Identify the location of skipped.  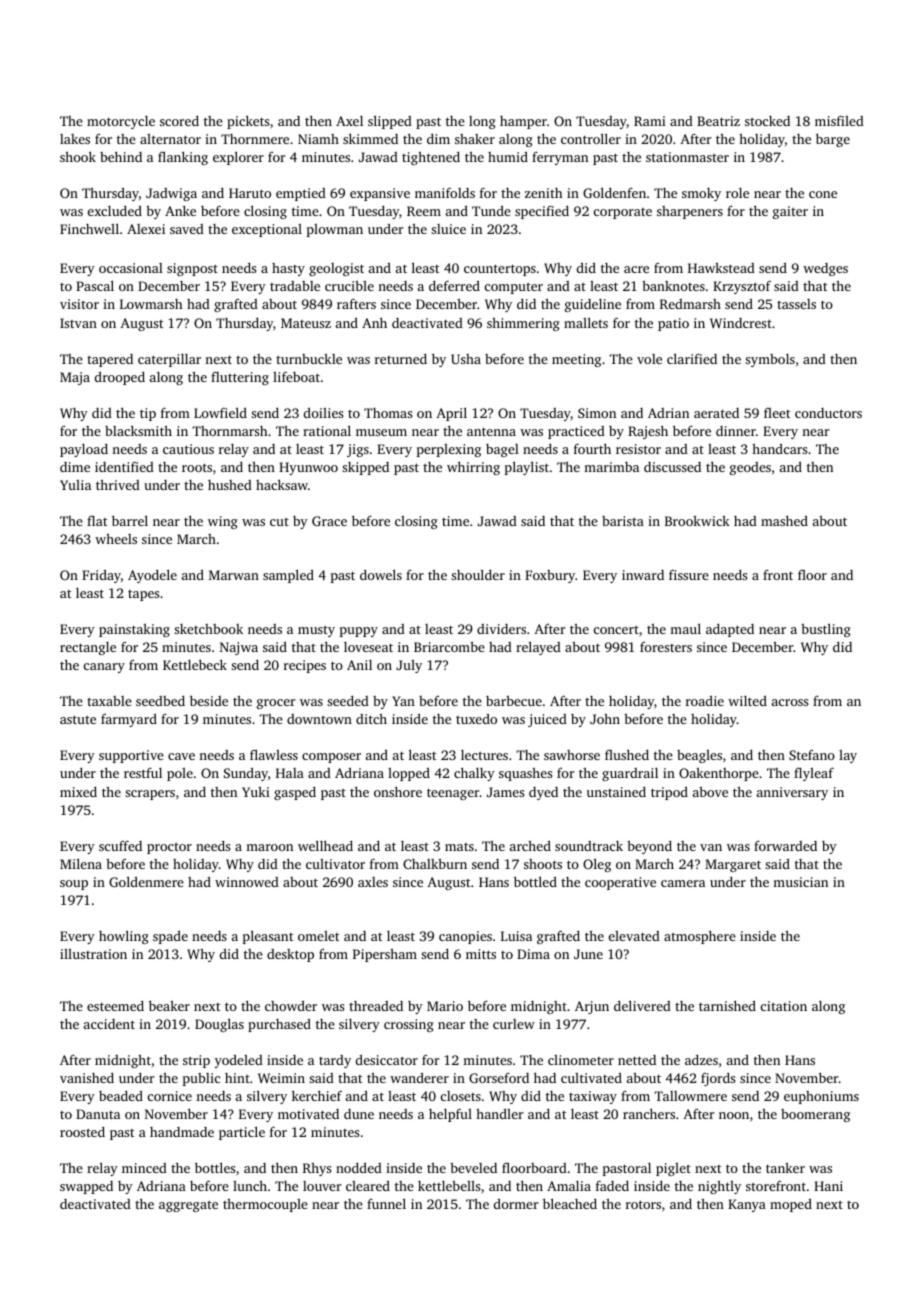
(365, 468).
